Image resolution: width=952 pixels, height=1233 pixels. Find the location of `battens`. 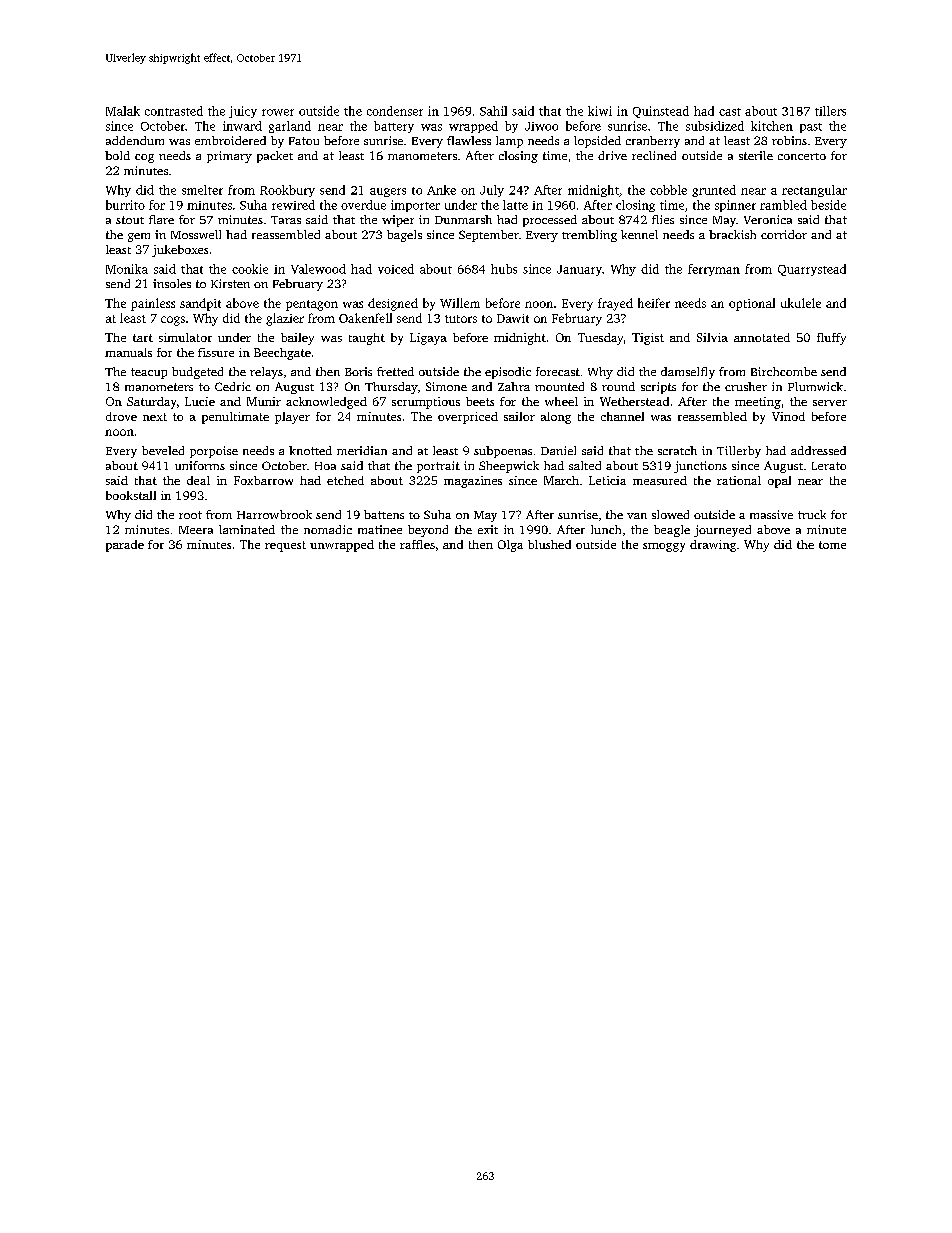

battens is located at coordinates (384, 514).
